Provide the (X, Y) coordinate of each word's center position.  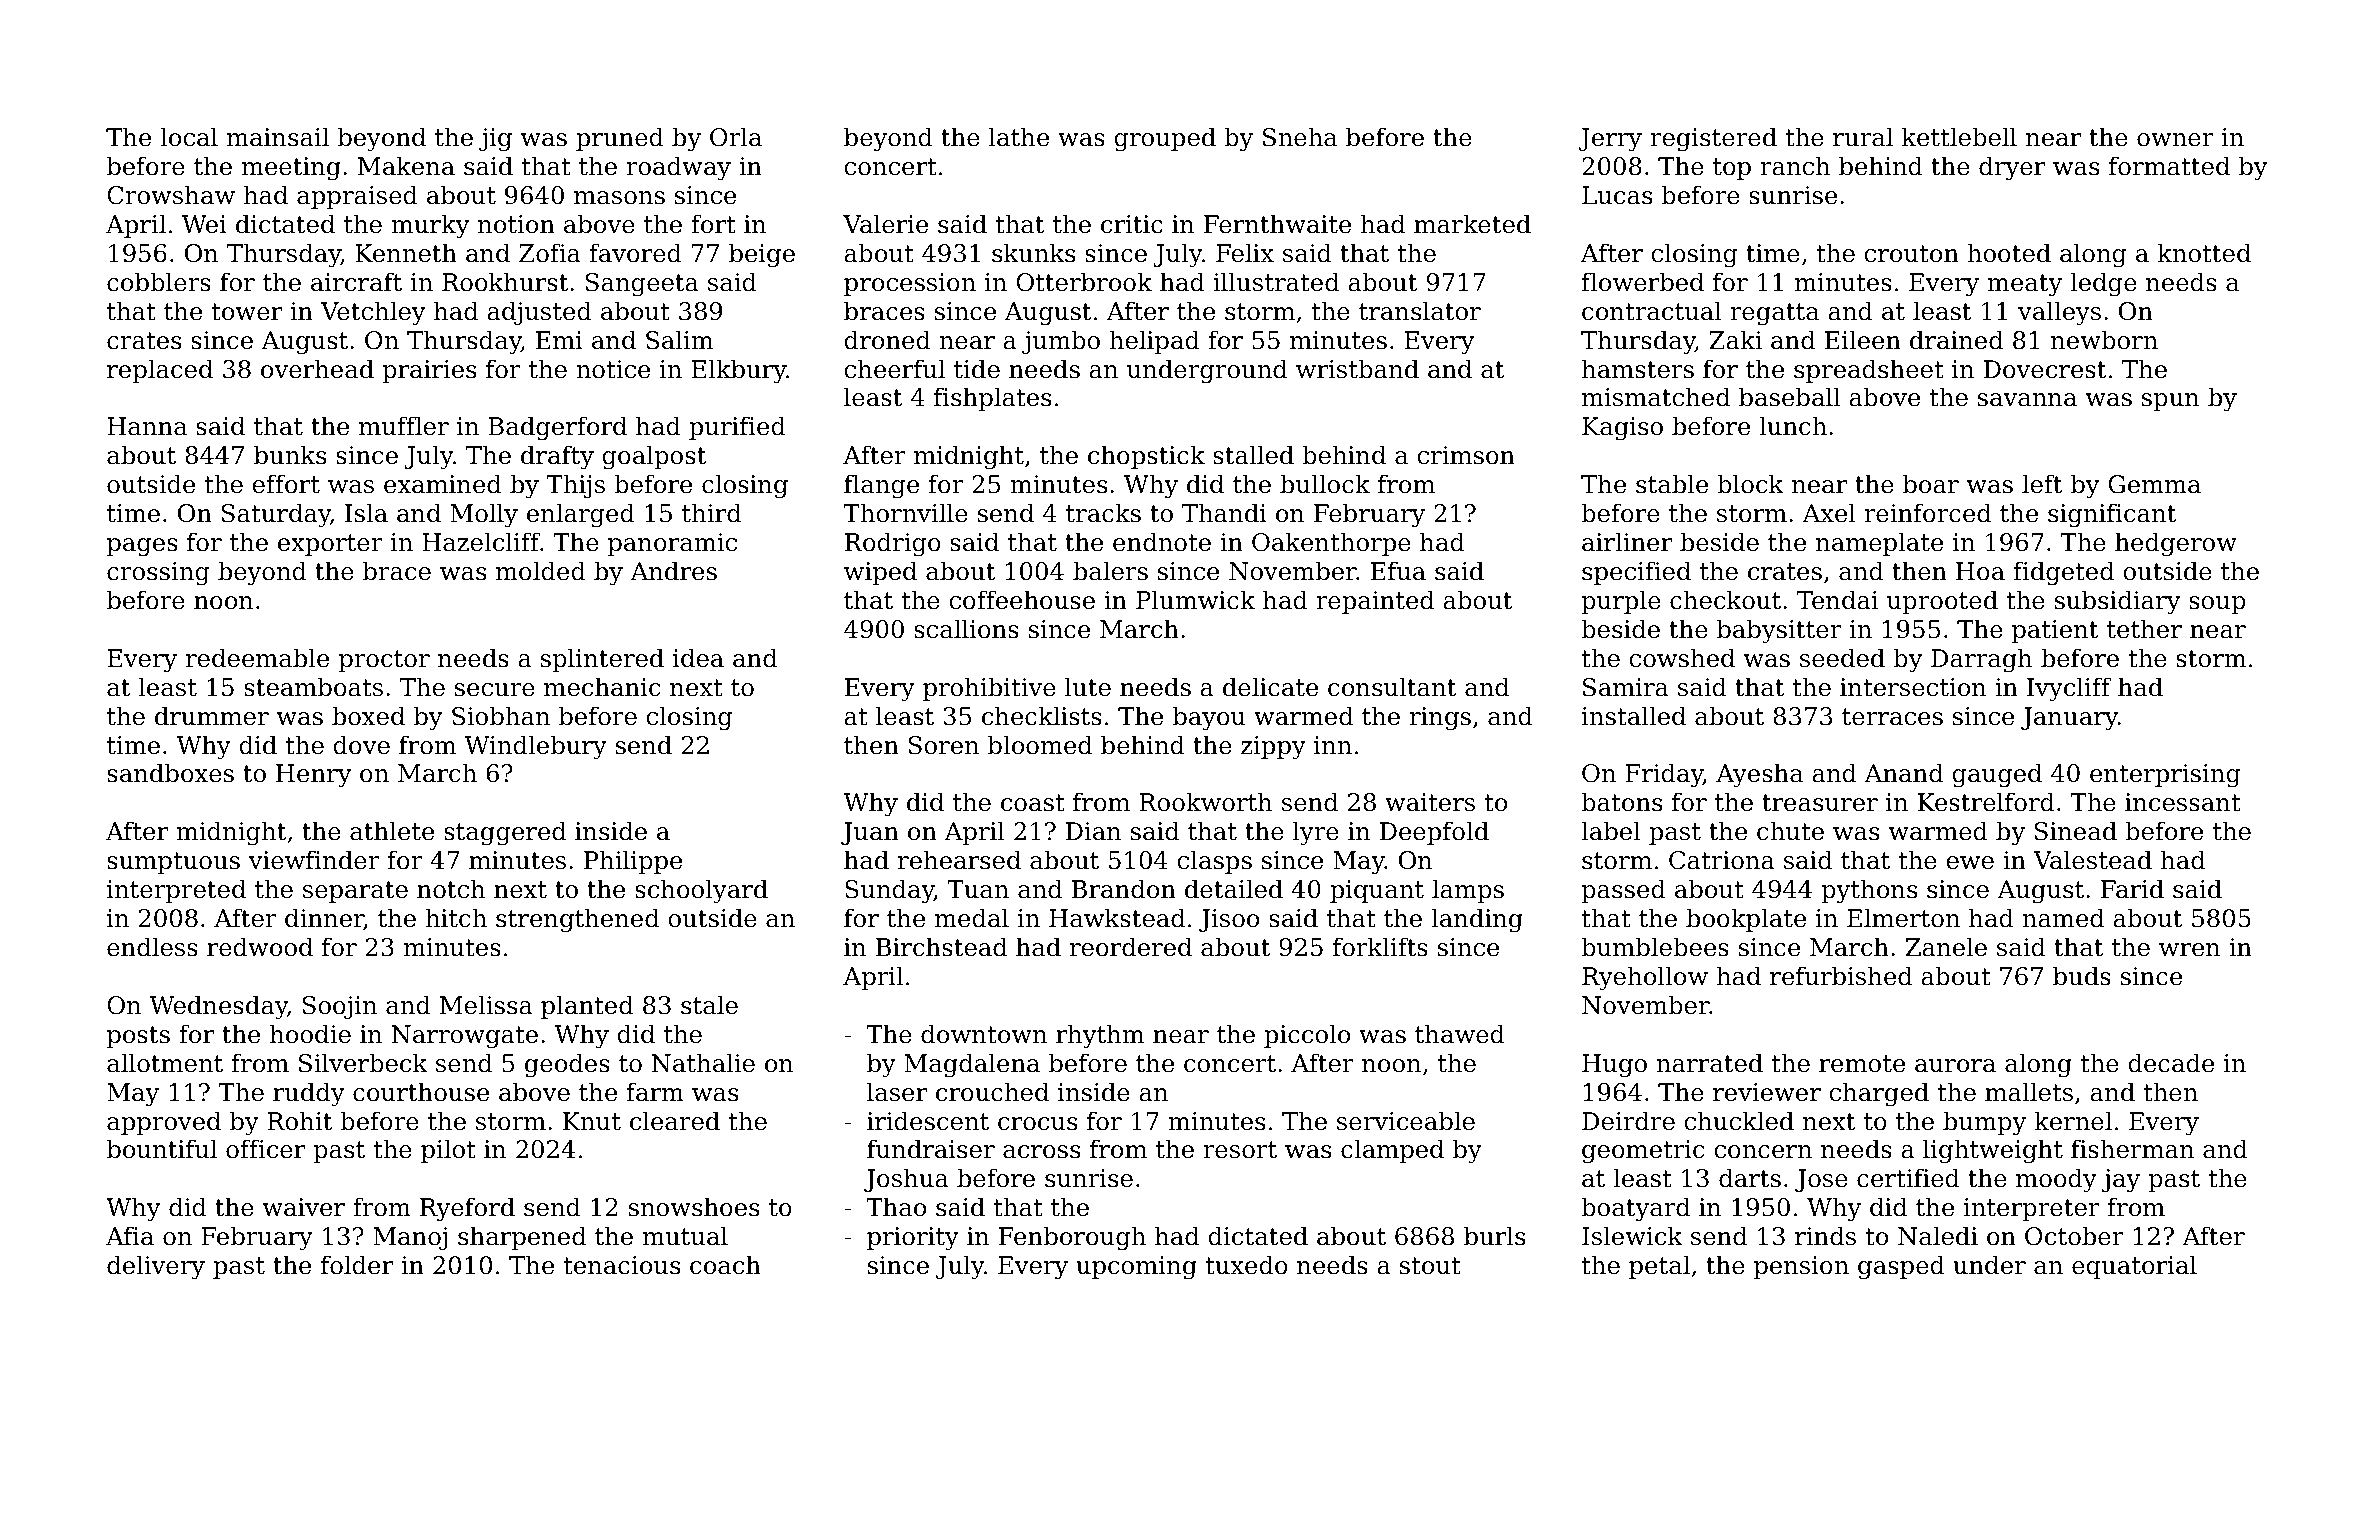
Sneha (1300, 137)
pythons (1869, 891)
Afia (130, 1236)
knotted (2204, 253)
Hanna (147, 426)
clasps (1214, 862)
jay (2121, 1181)
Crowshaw (171, 195)
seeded (1842, 658)
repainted (1375, 602)
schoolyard (701, 891)
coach (725, 1265)
